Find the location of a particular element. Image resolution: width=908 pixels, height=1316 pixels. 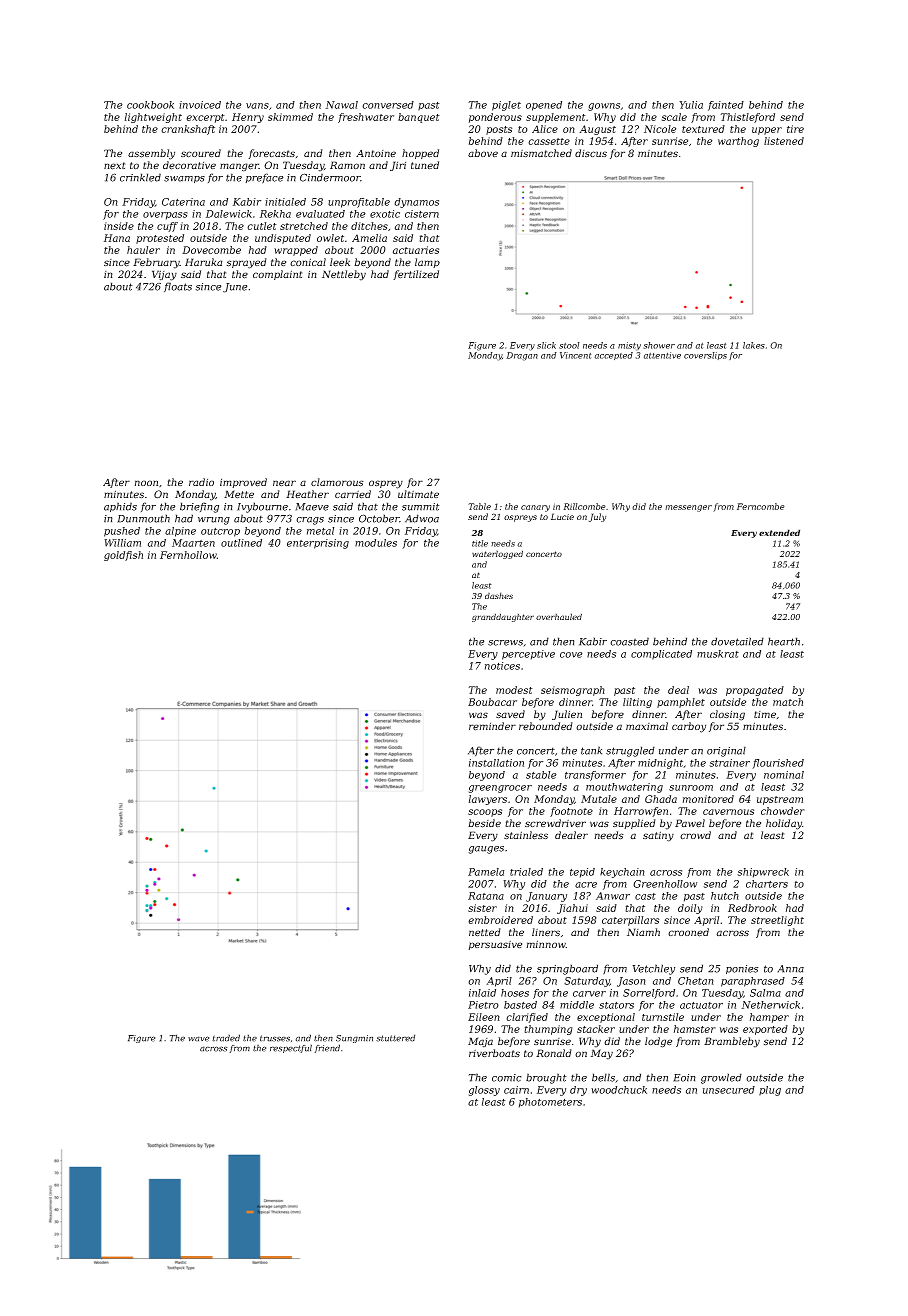

inside is located at coordinates (119, 226).
